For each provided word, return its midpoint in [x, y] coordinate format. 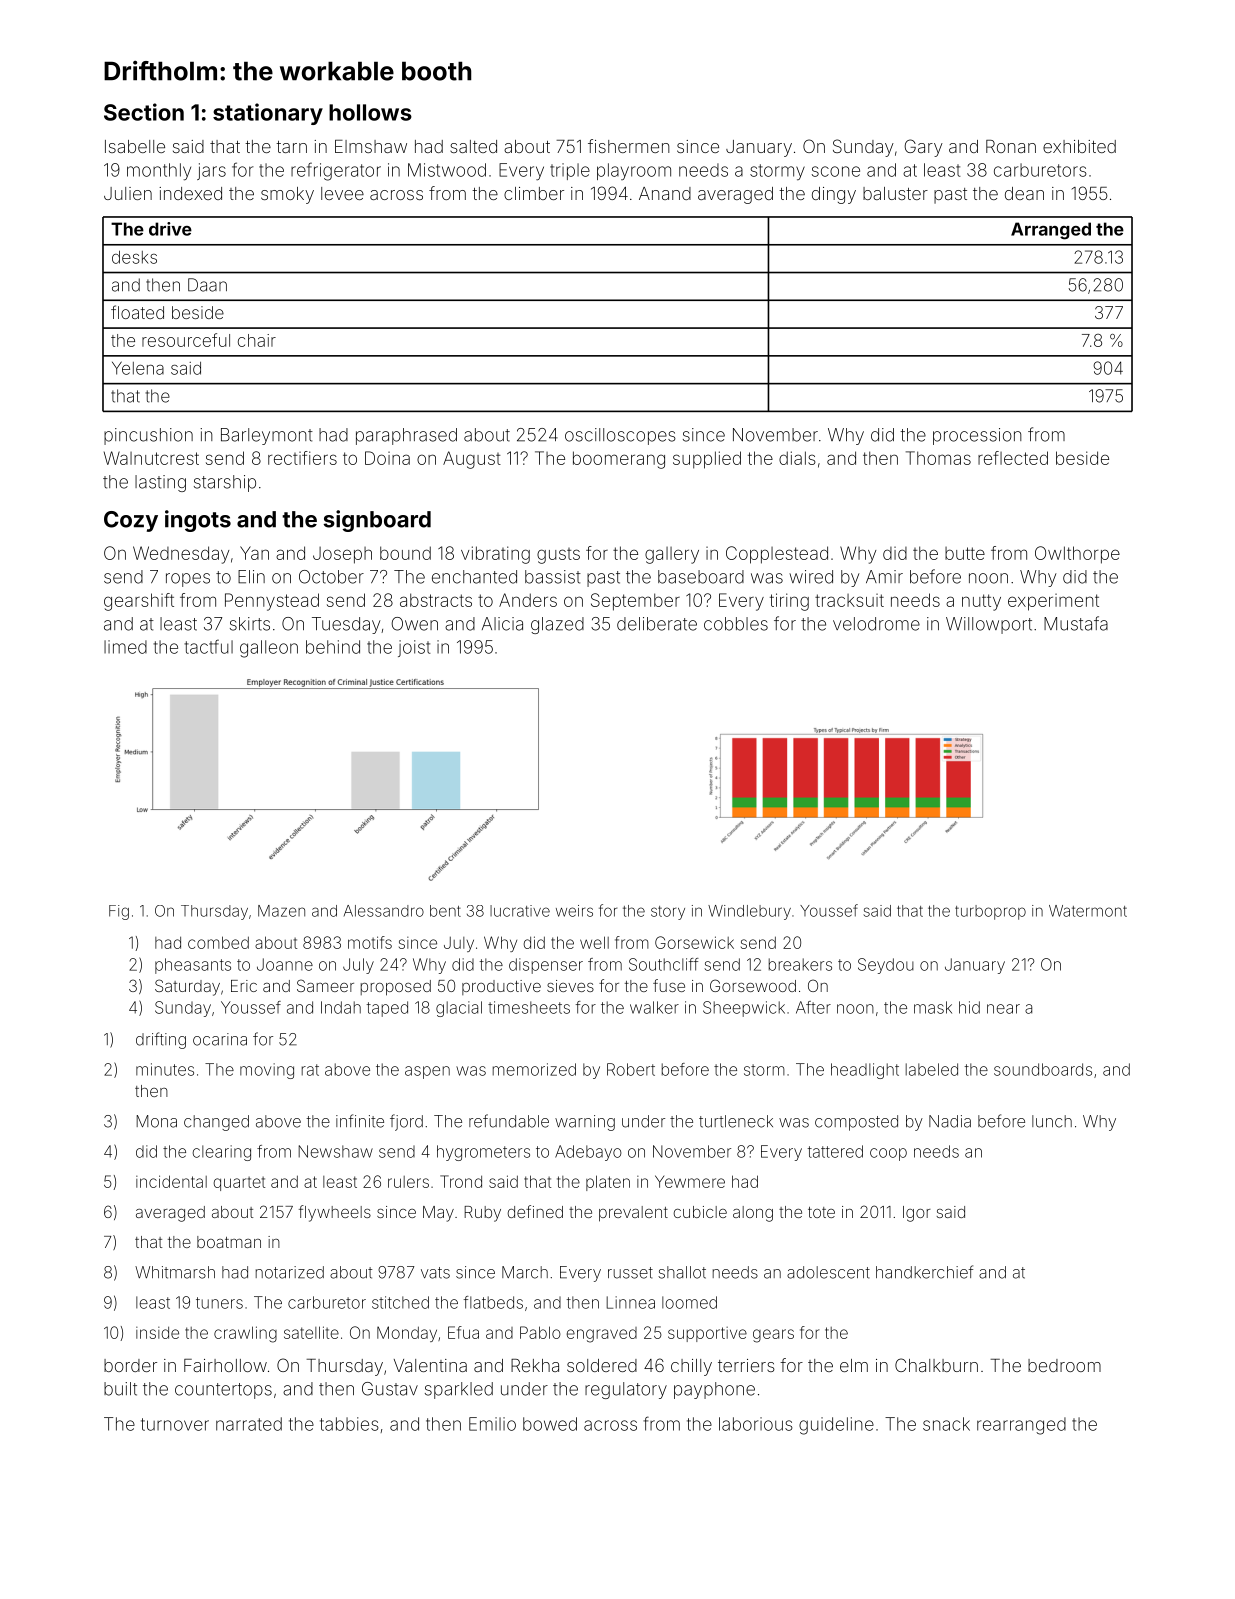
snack [946, 1424]
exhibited [1079, 146]
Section [144, 112]
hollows [370, 112]
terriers [746, 1365]
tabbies [349, 1424]
